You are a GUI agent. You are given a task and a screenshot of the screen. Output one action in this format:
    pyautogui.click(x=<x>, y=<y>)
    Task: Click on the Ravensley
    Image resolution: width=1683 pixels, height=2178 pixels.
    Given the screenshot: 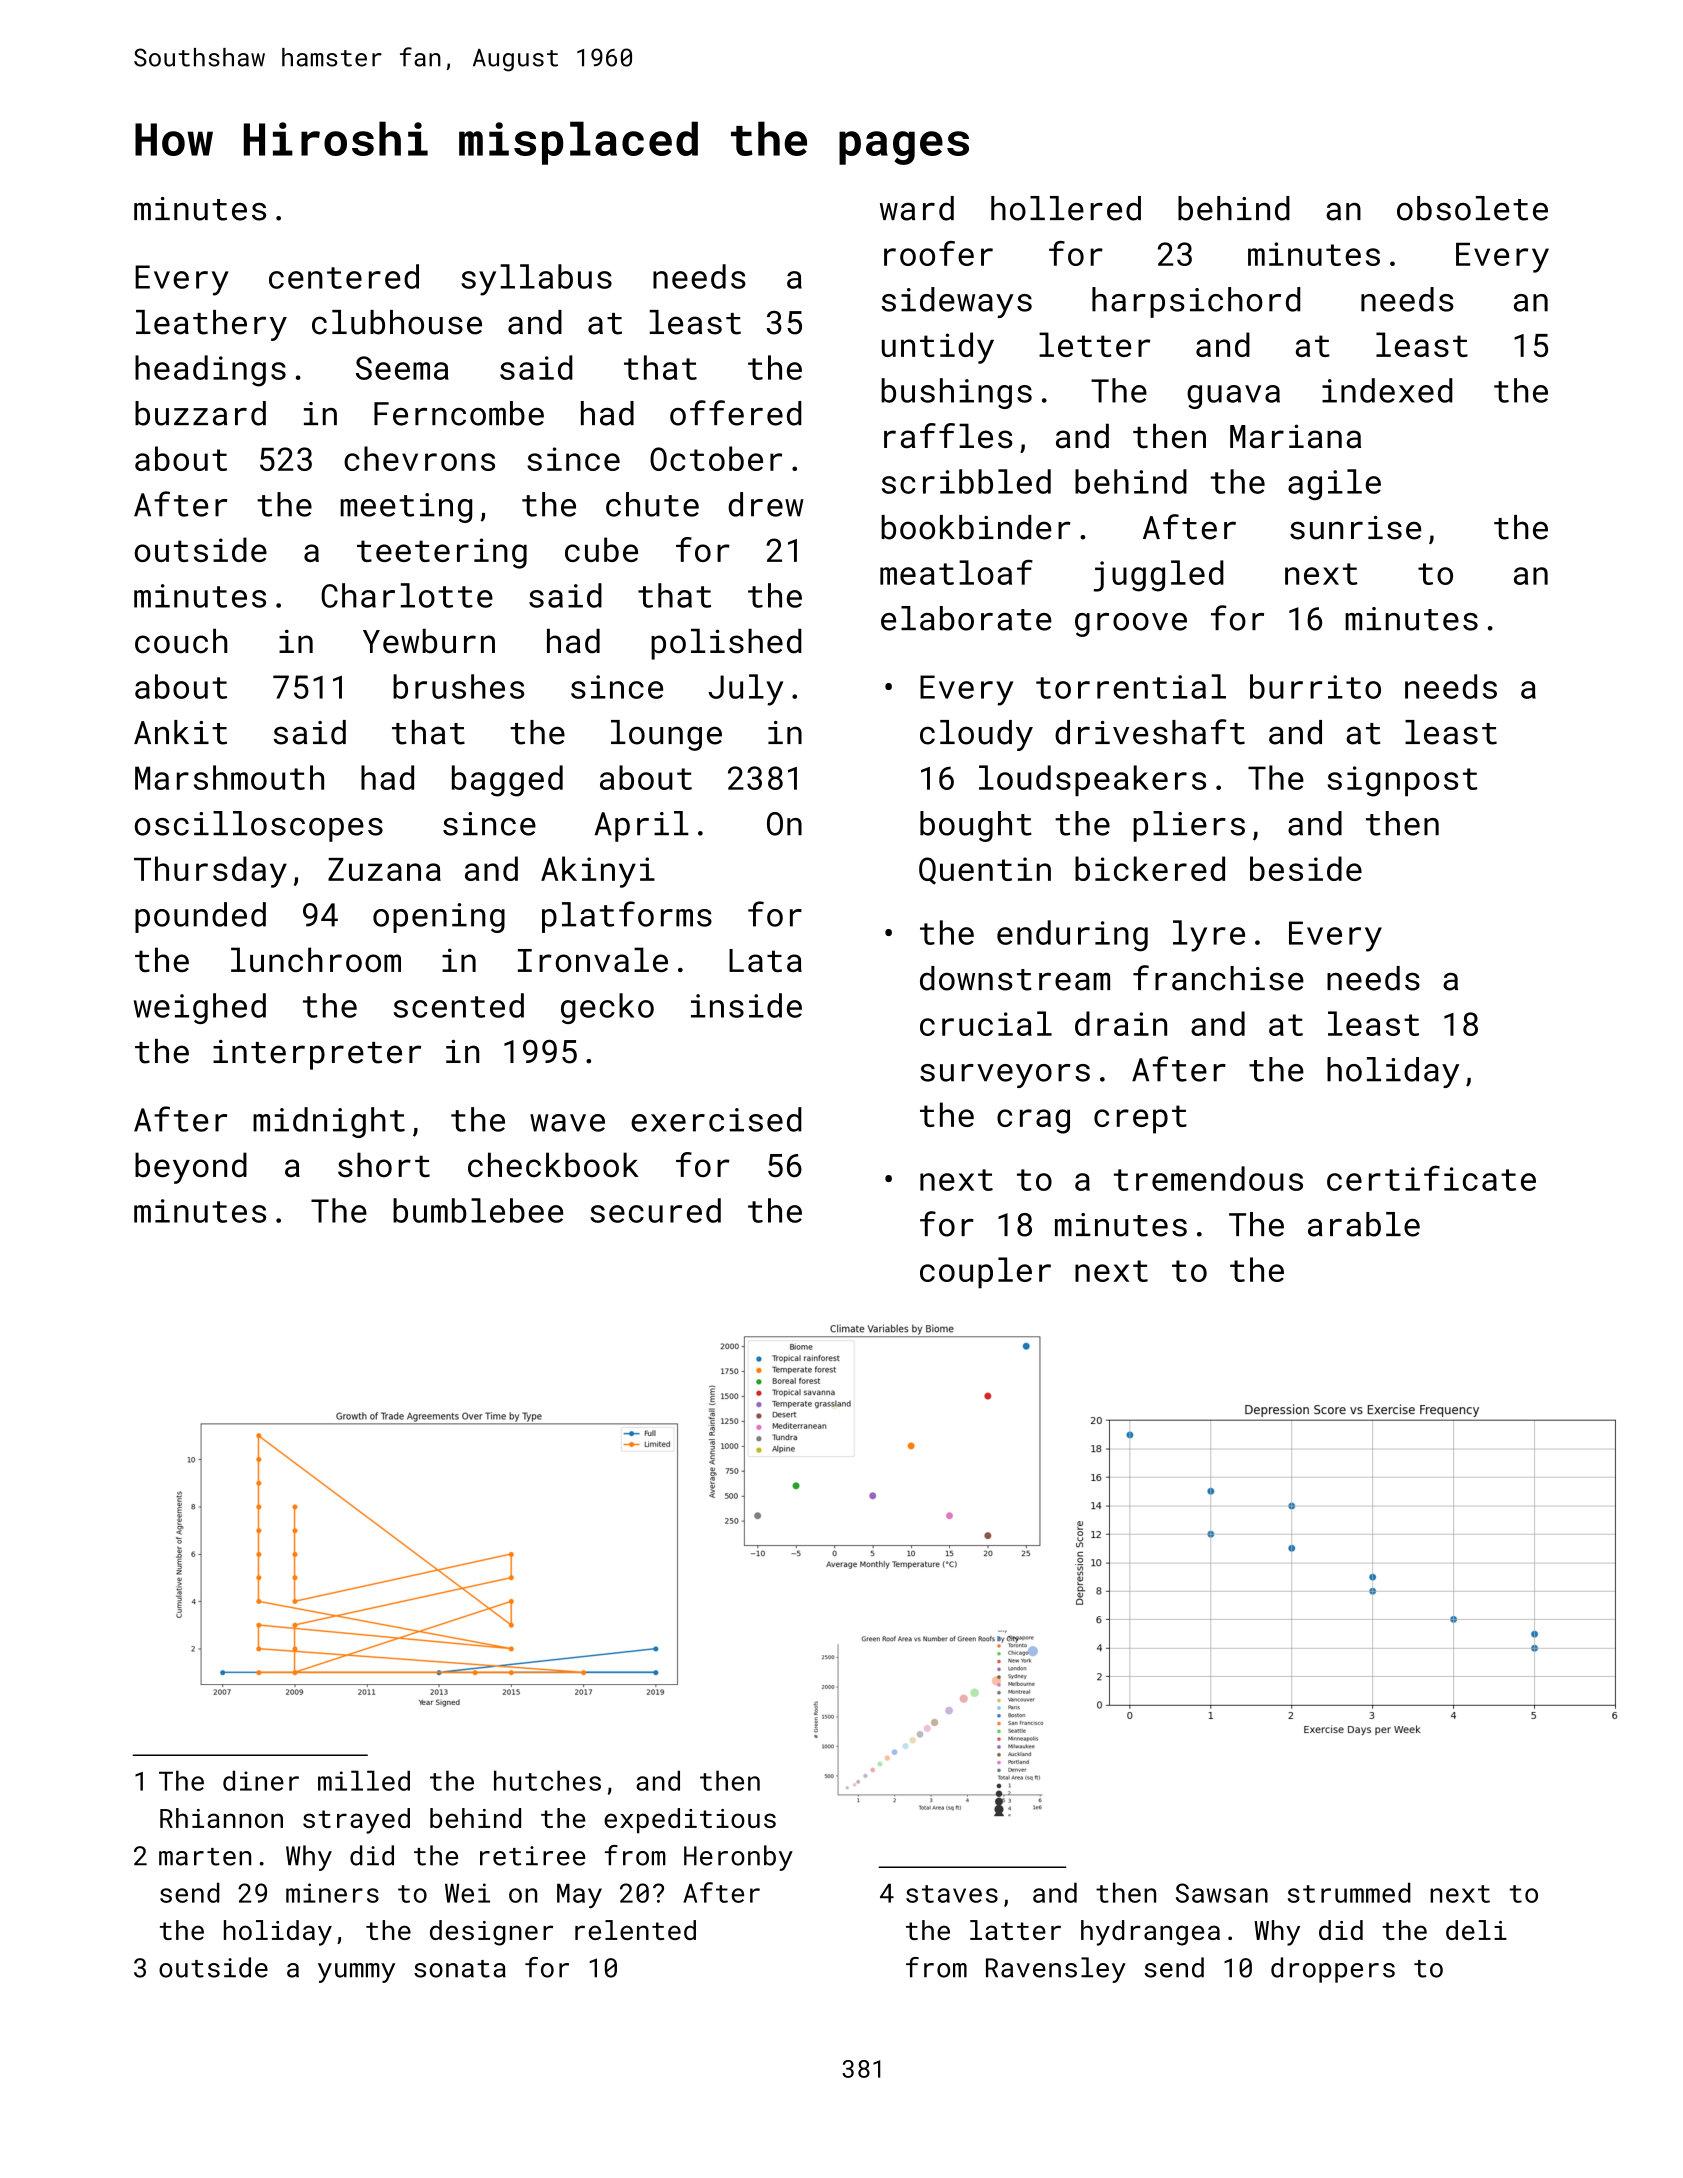 What is the action you would take?
    pyautogui.click(x=1056, y=1970)
